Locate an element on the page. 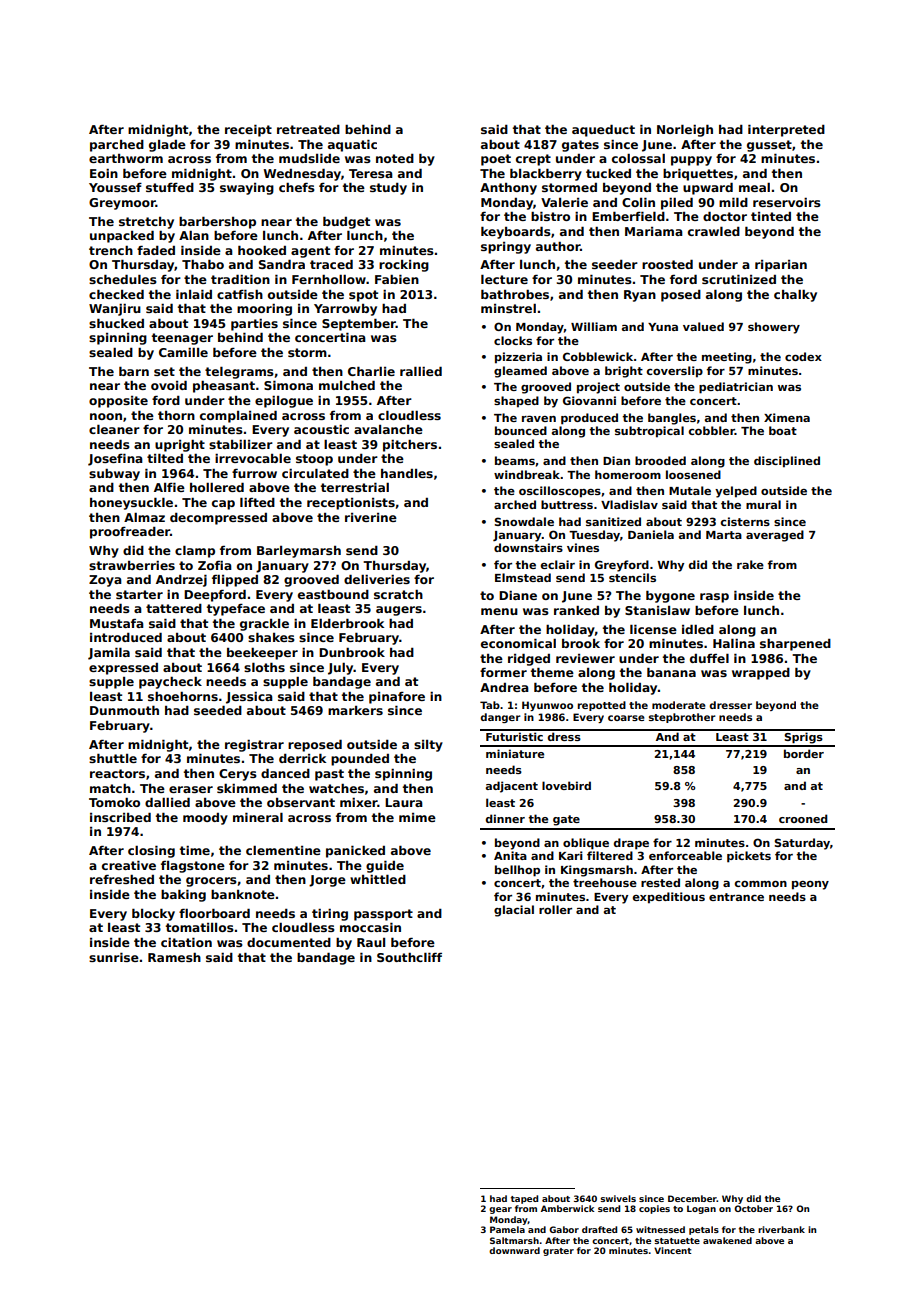 Image resolution: width=924 pixels, height=1308 pixels. pizzeria is located at coordinates (518, 358).
